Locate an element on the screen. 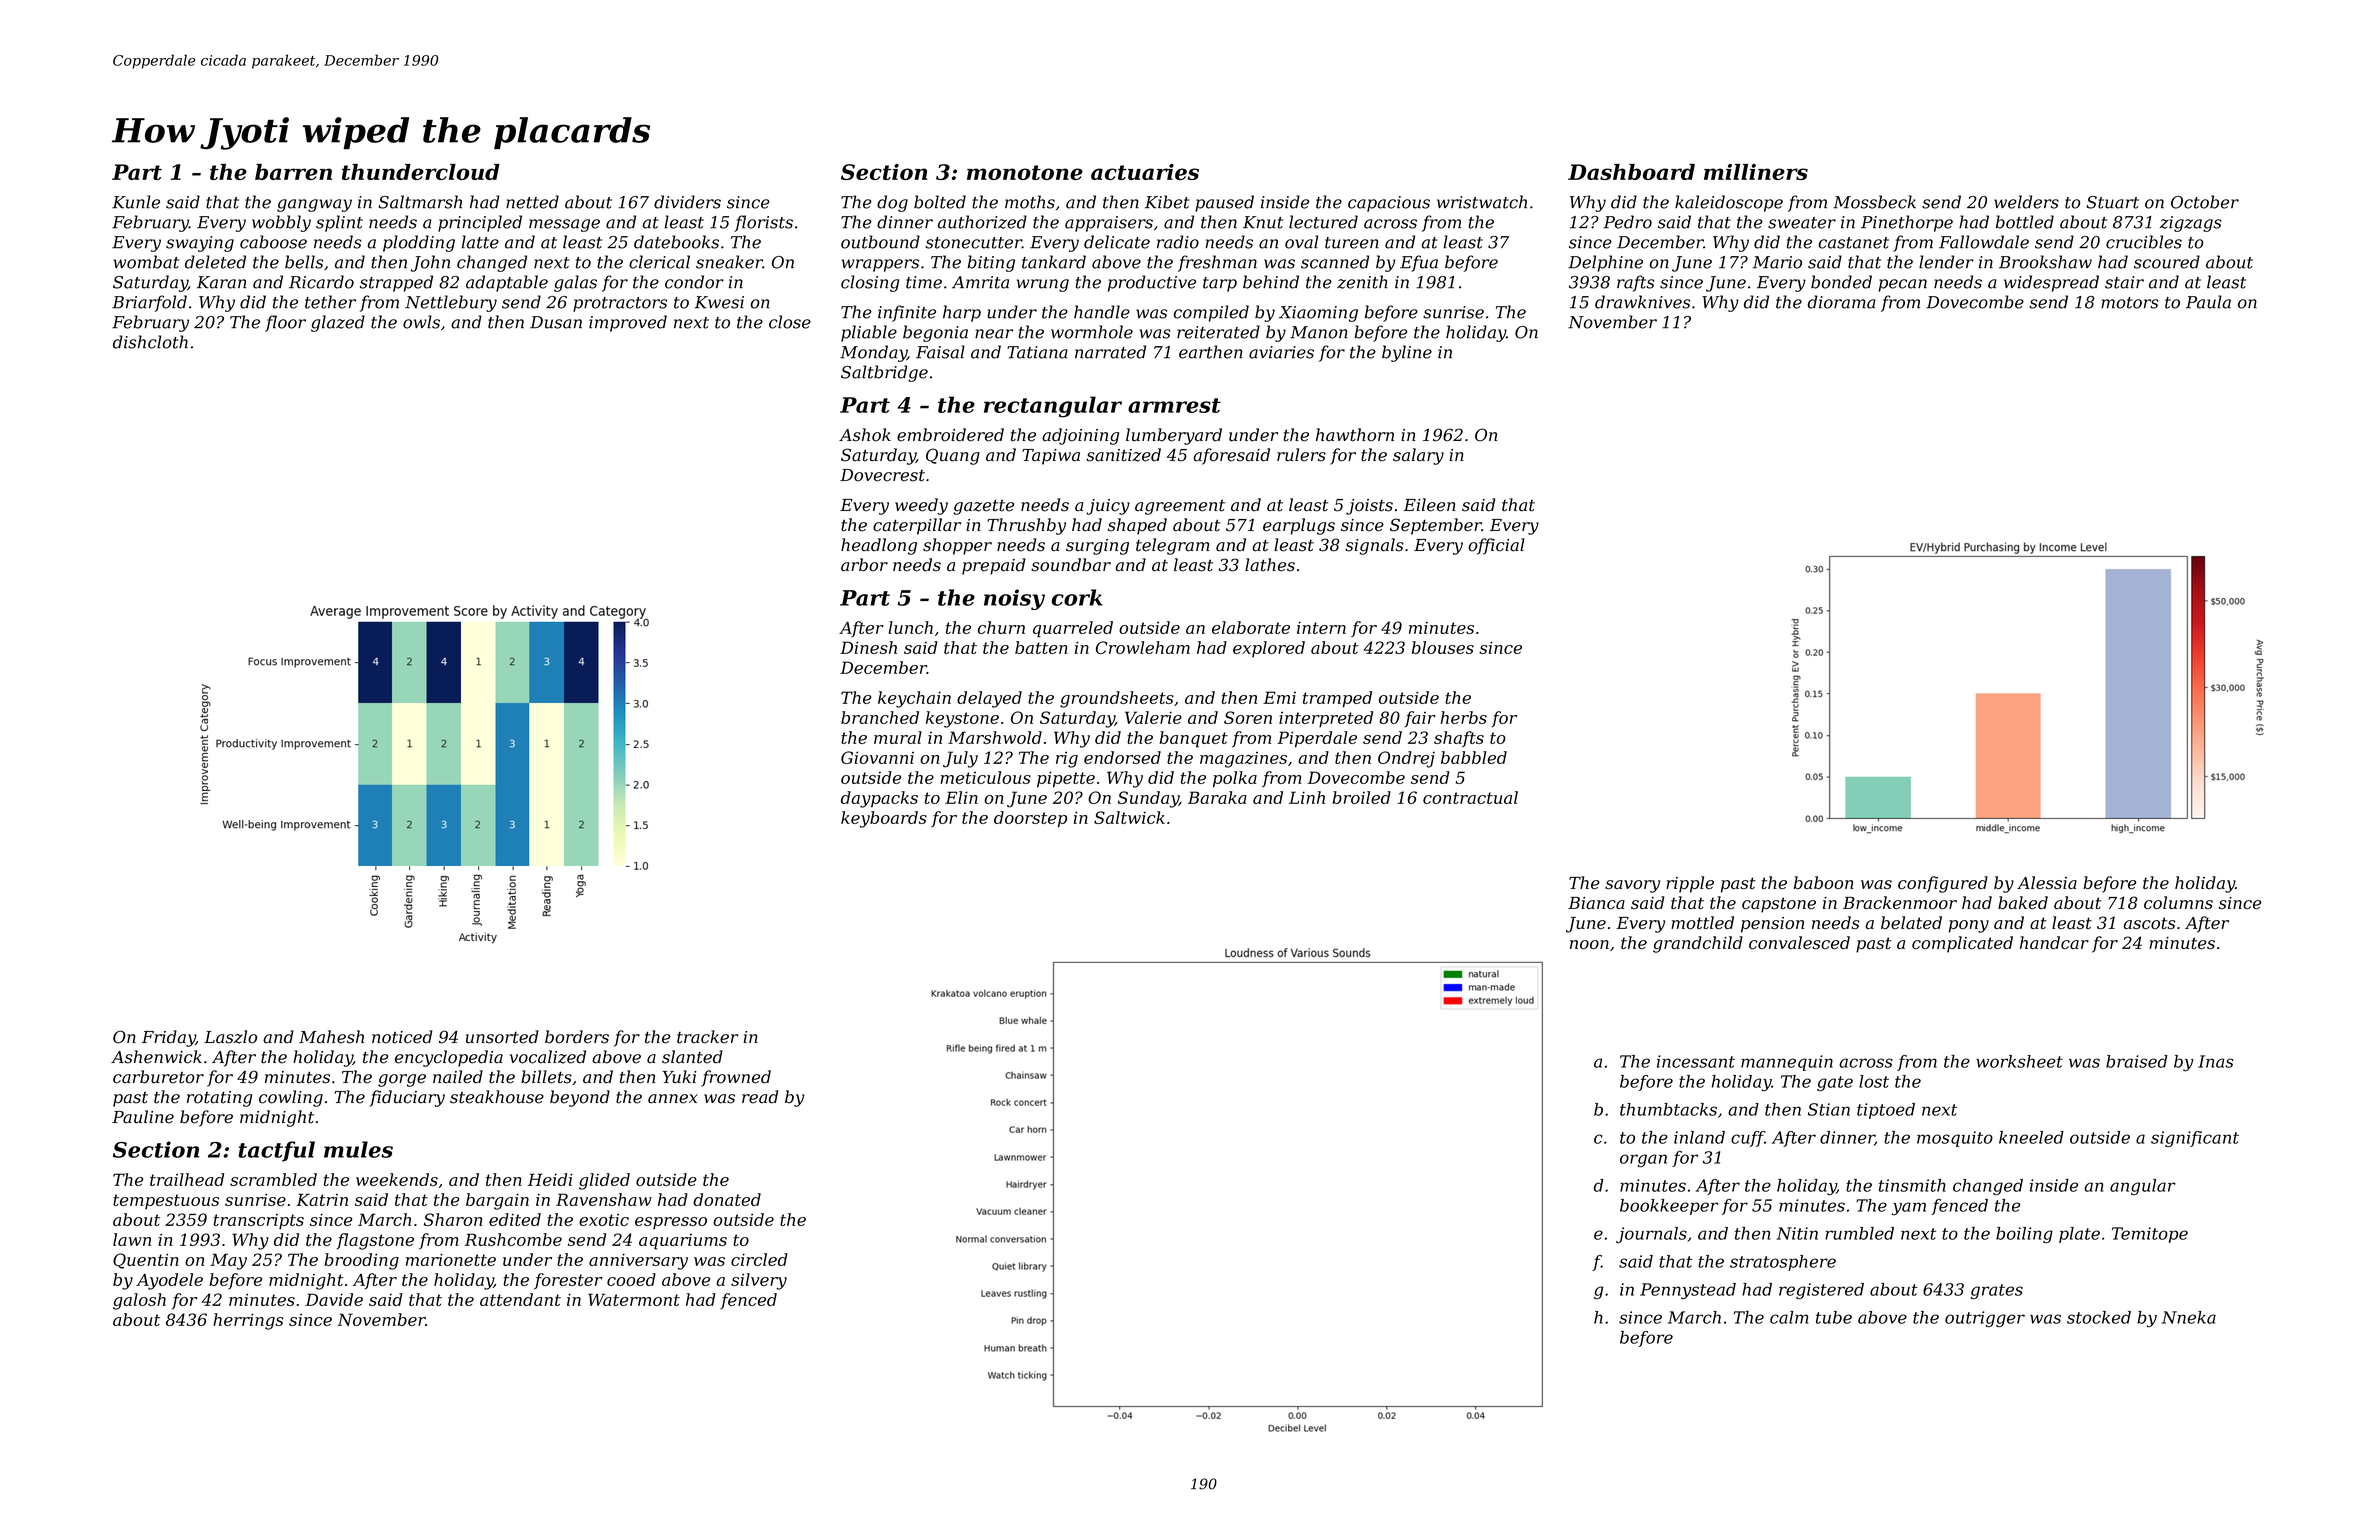 The image size is (2380, 1540). tureen is located at coordinates (1352, 243).
